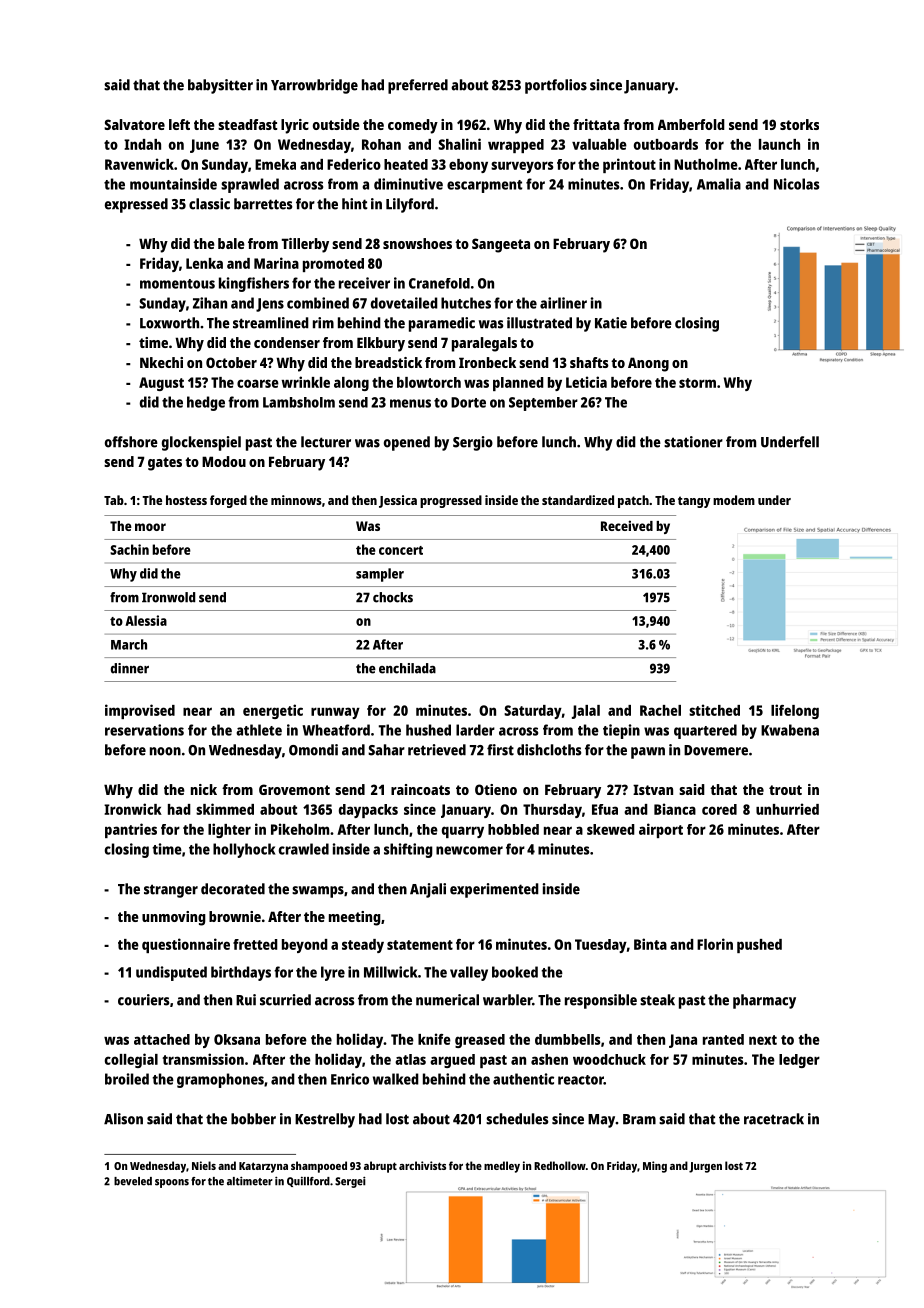 The width and height of the screenshot is (924, 1308). I want to click on shifting, so click(408, 850).
